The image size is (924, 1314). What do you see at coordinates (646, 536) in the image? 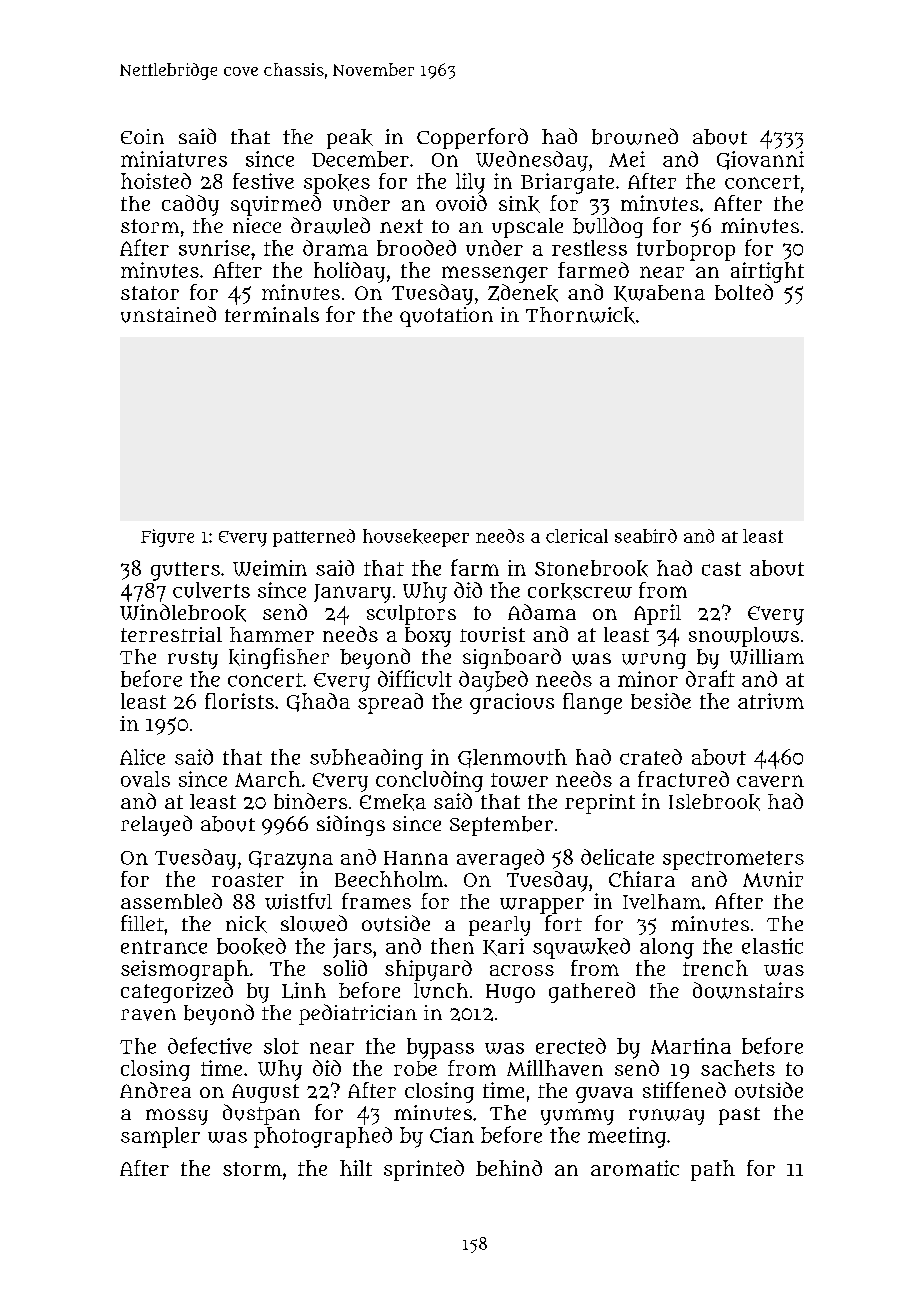
I see `seabird` at bounding box center [646, 536].
